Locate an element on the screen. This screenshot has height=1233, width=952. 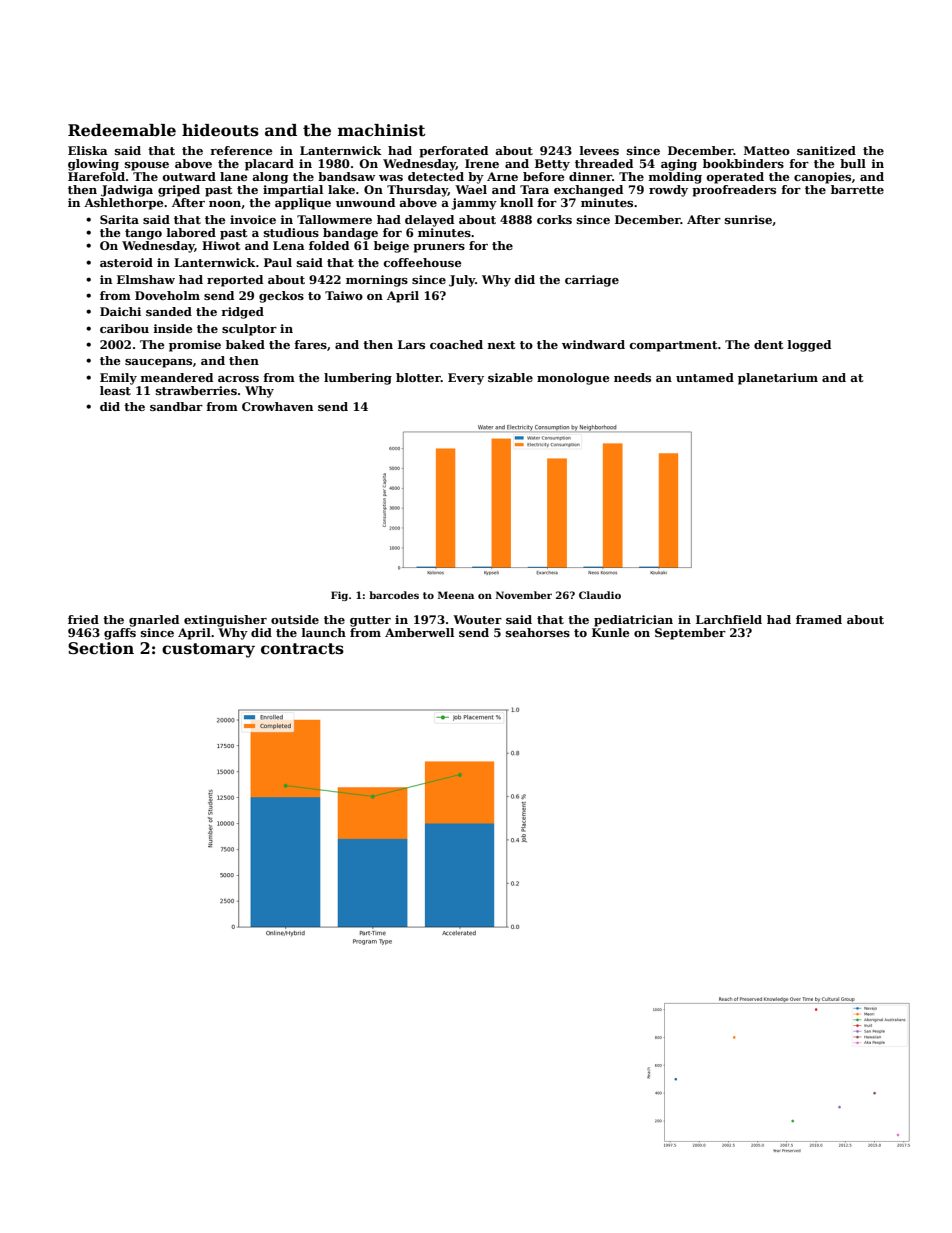
Larchfield is located at coordinates (729, 619).
